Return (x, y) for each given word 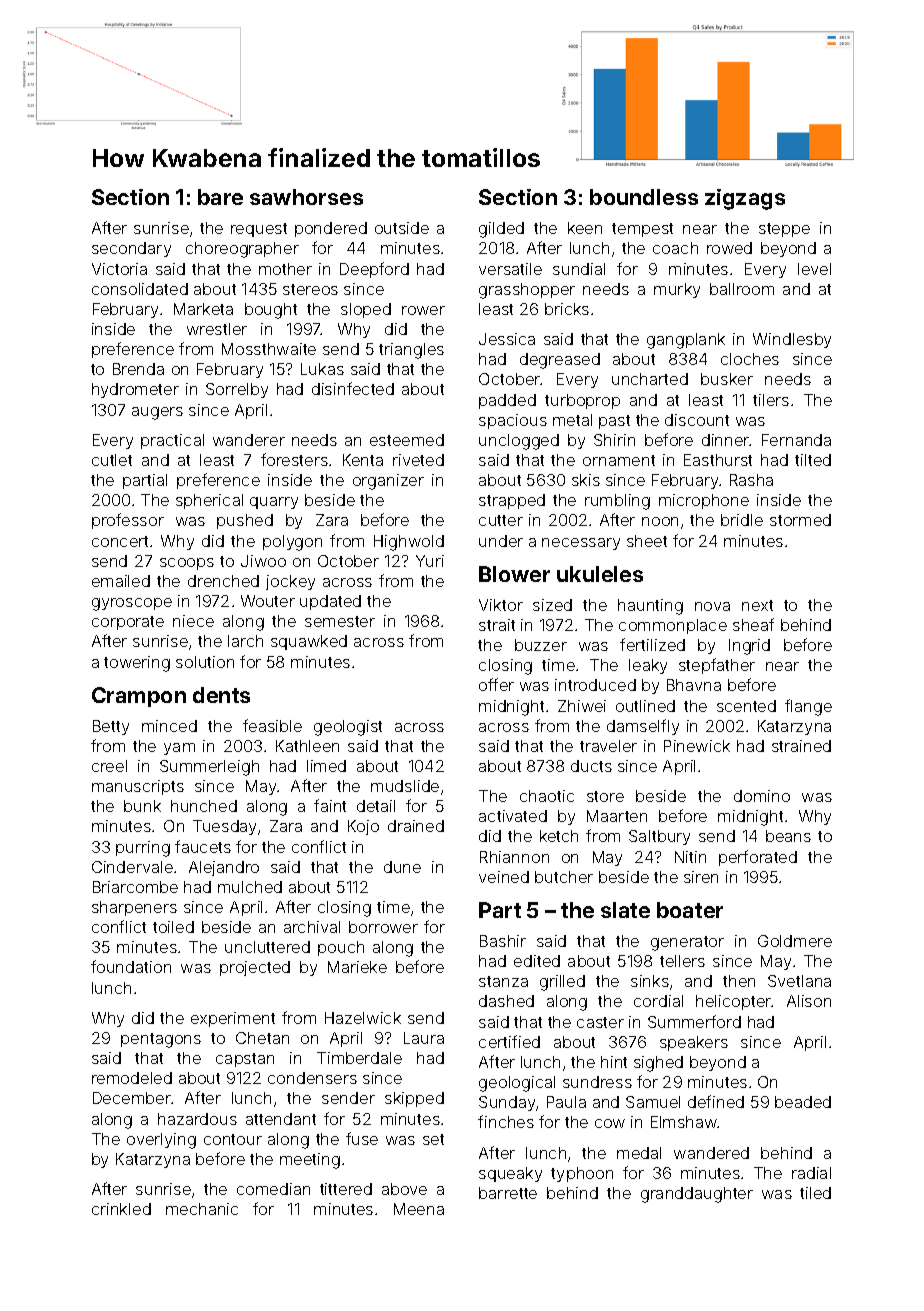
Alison (809, 1001)
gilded (501, 230)
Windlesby (792, 340)
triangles (411, 351)
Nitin (690, 857)
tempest (642, 230)
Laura (424, 1038)
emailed (121, 581)
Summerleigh (209, 768)
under (501, 541)
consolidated (140, 289)
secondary (131, 249)
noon (660, 521)
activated (513, 816)
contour (233, 1139)
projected (255, 968)
